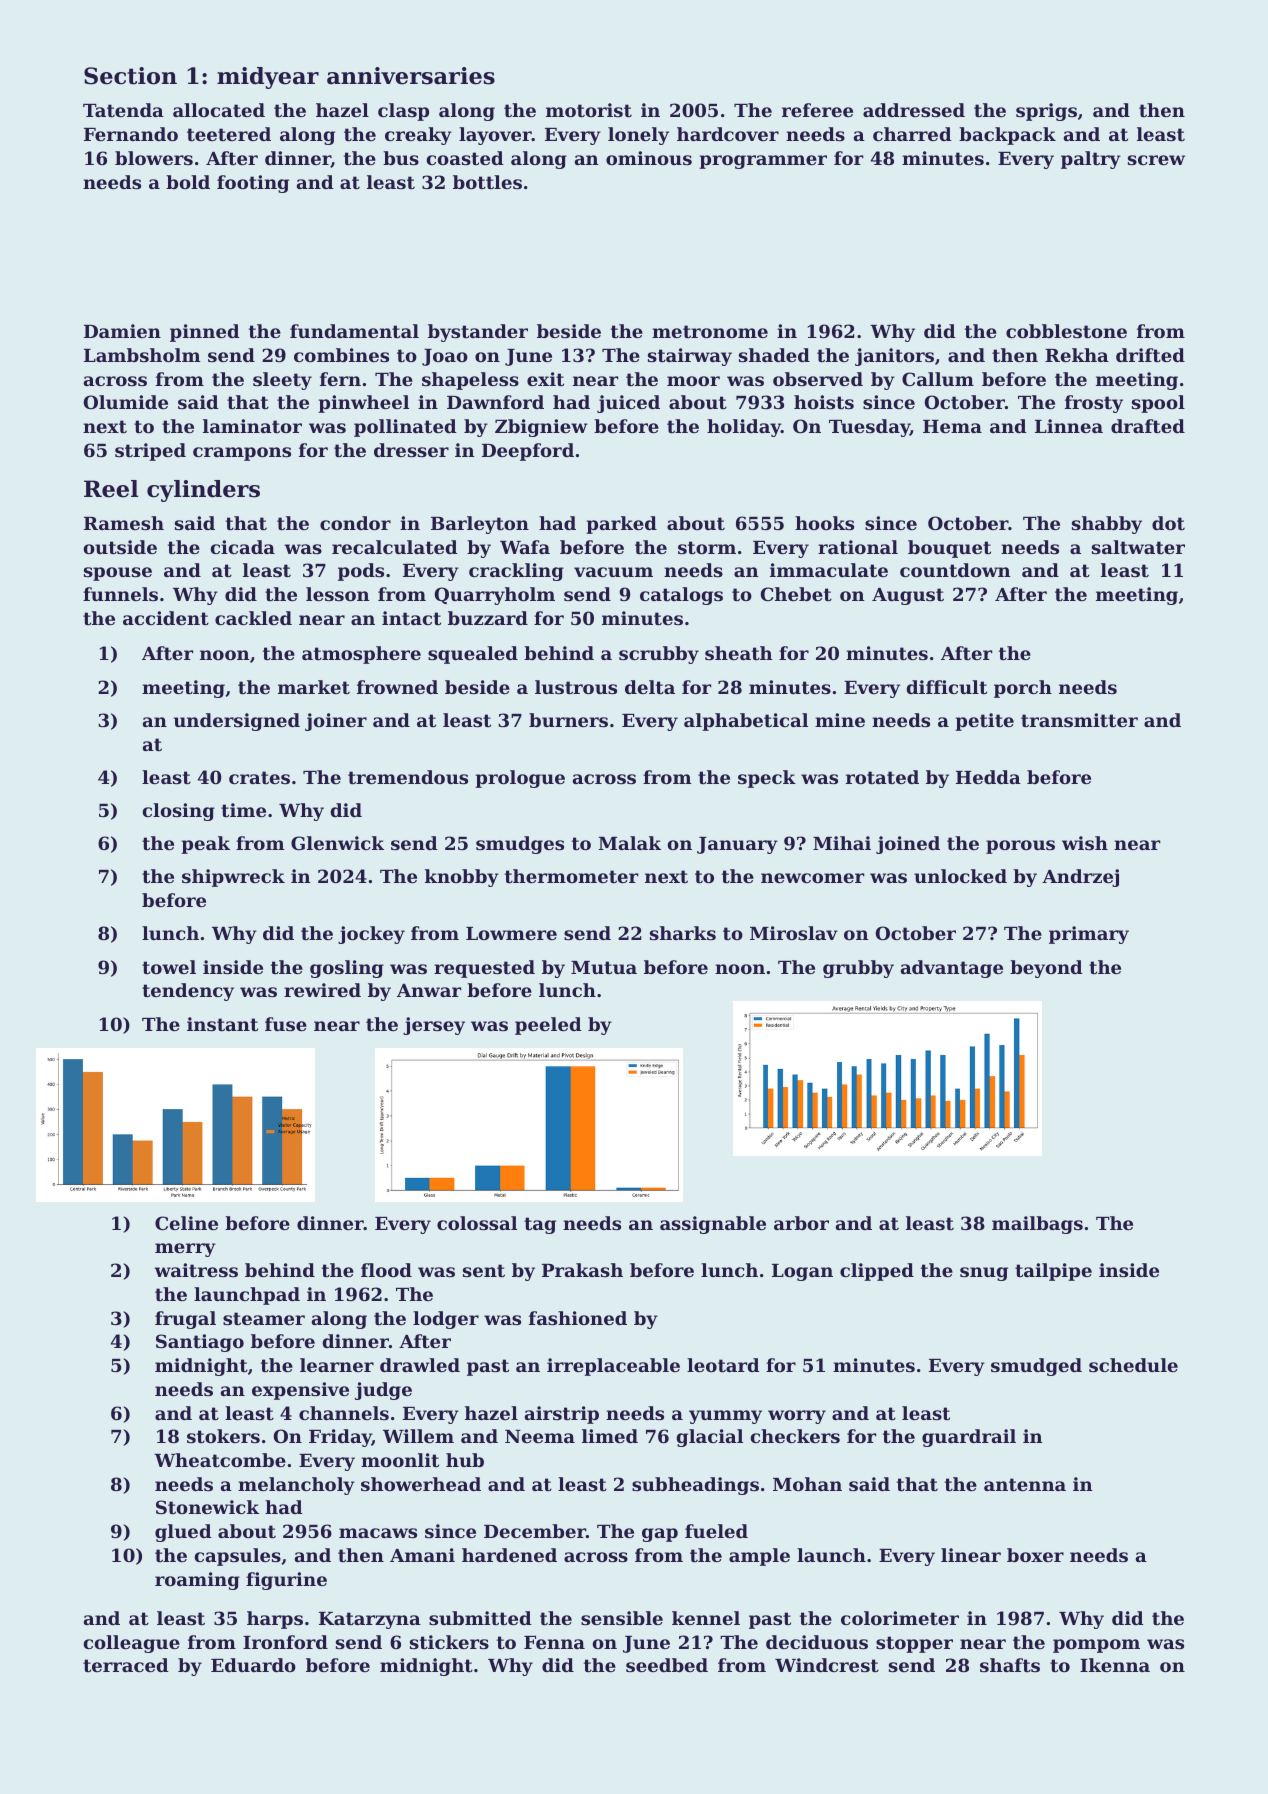 This page has height=1794, width=1268. Describe the element at coordinates (683, 933) in the page. I see `sharks` at that location.
